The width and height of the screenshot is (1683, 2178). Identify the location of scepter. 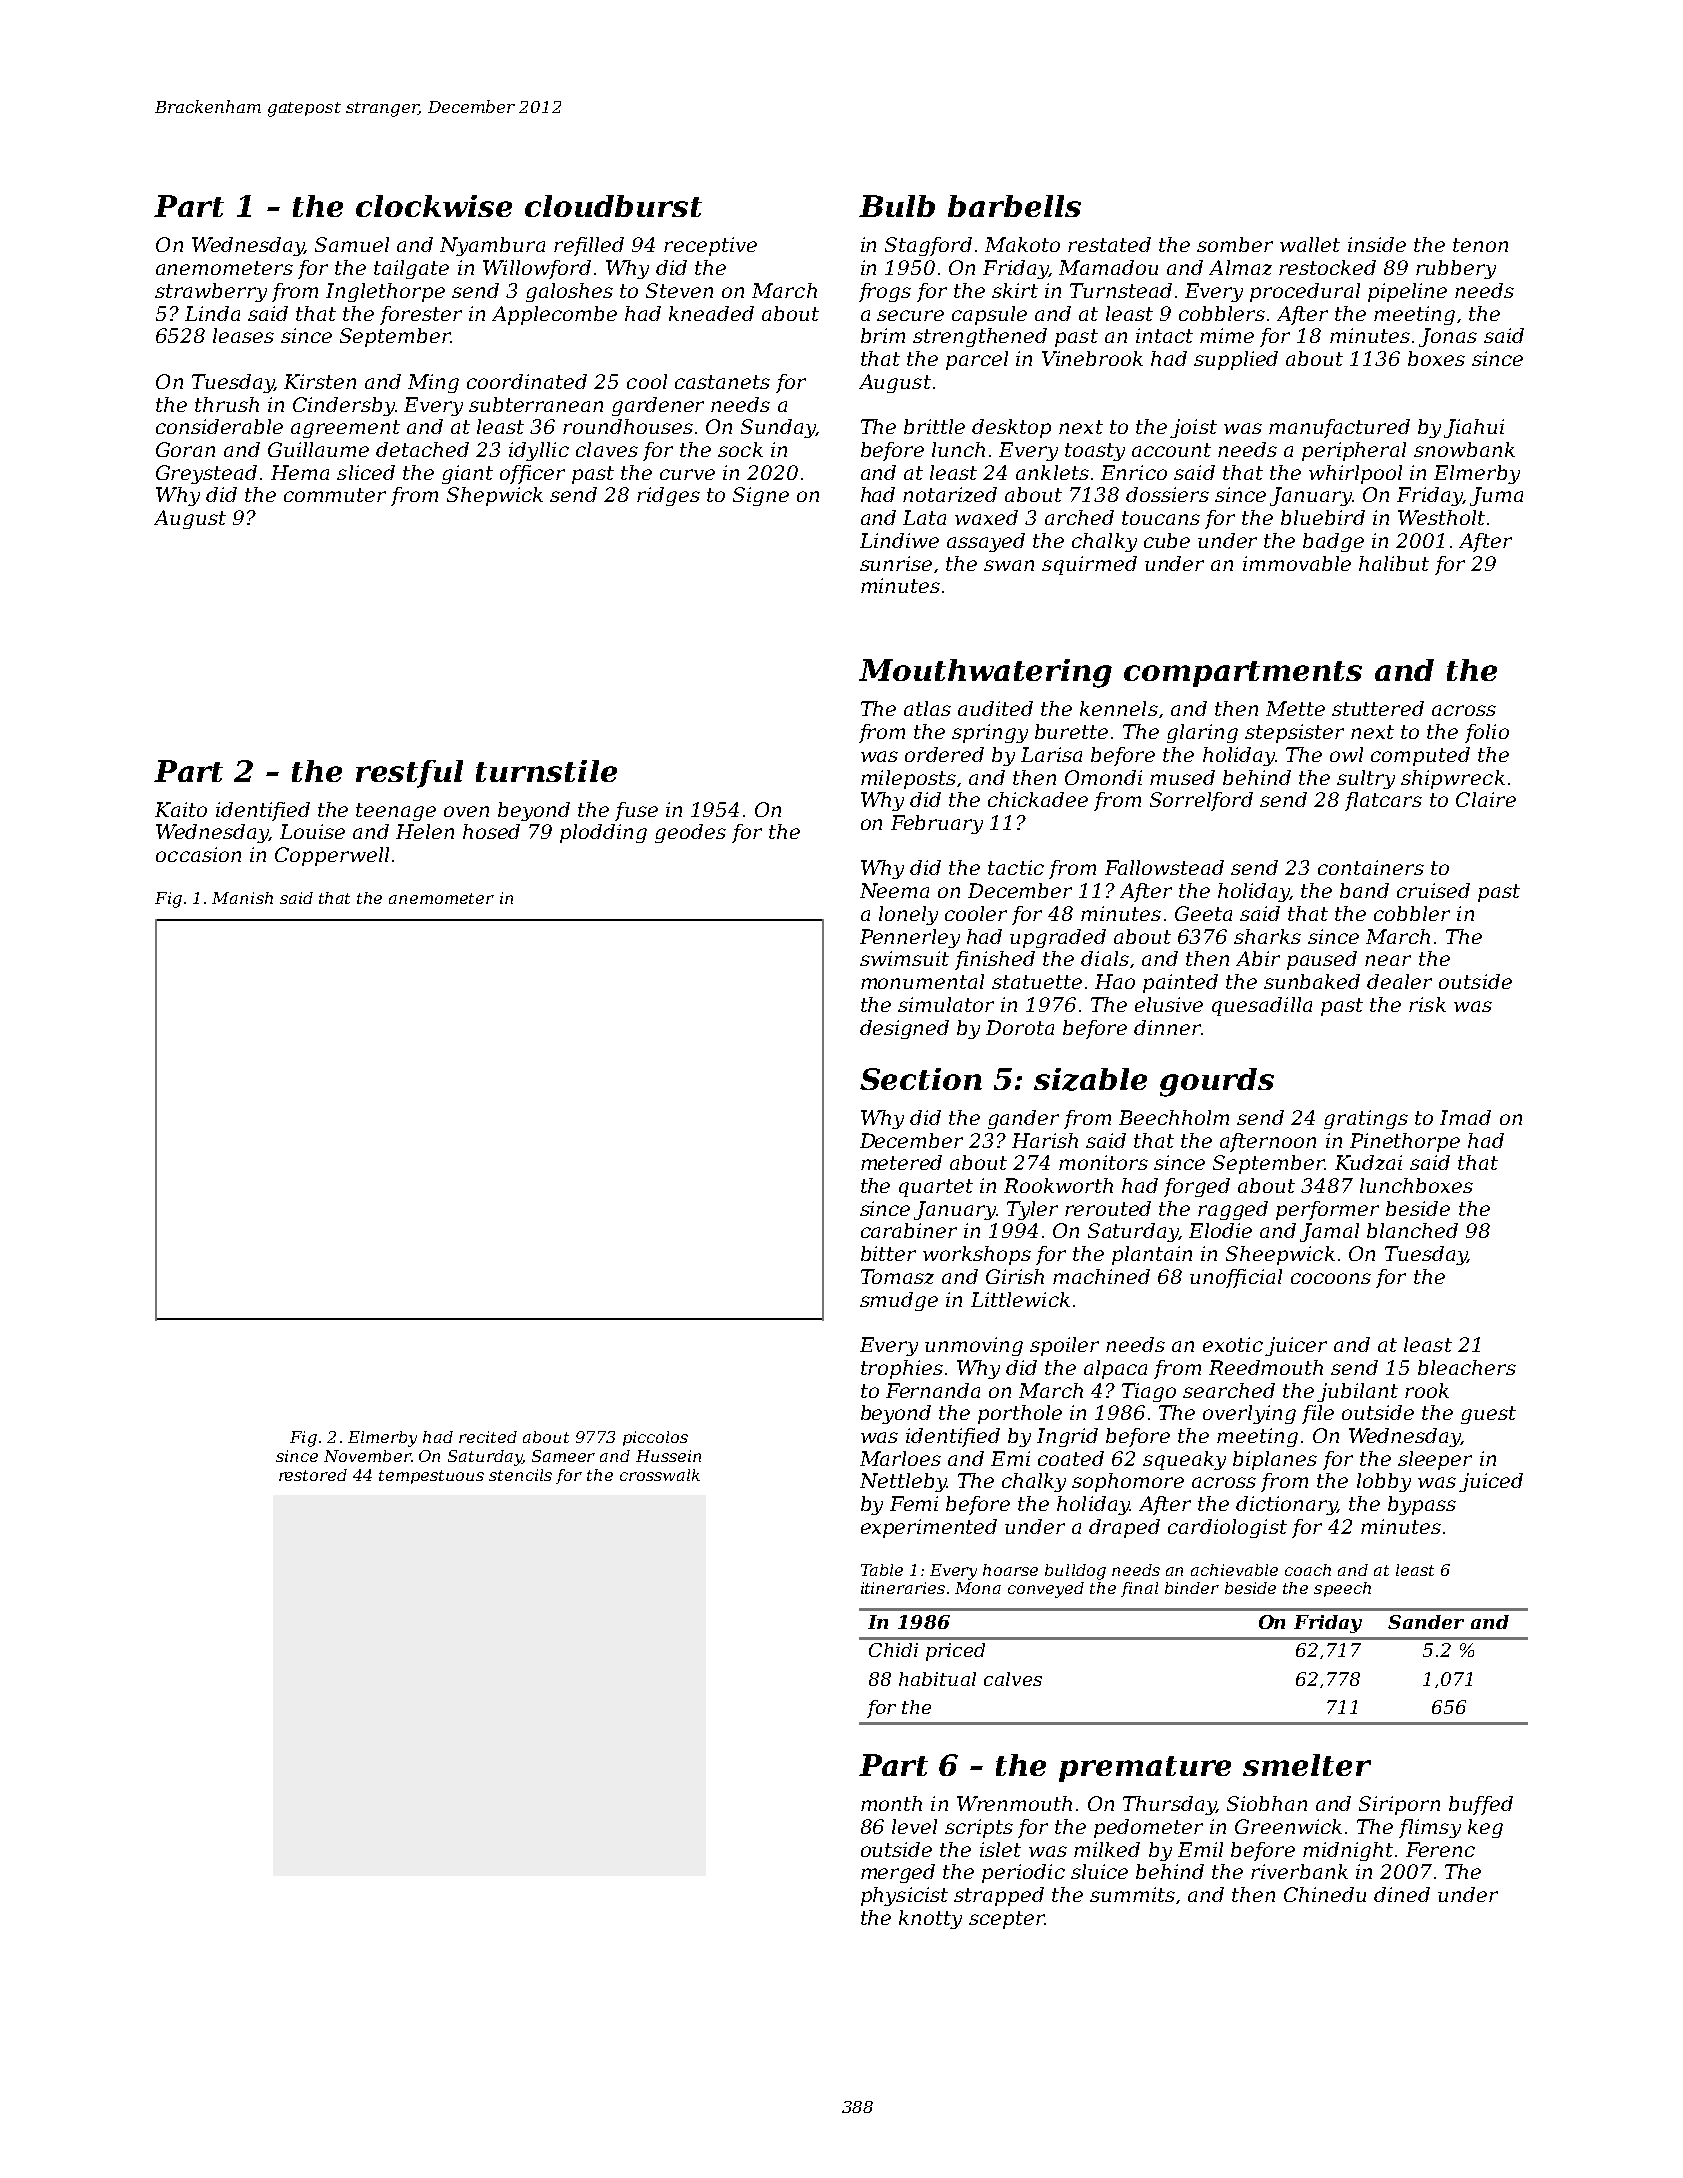
(1006, 1920).
